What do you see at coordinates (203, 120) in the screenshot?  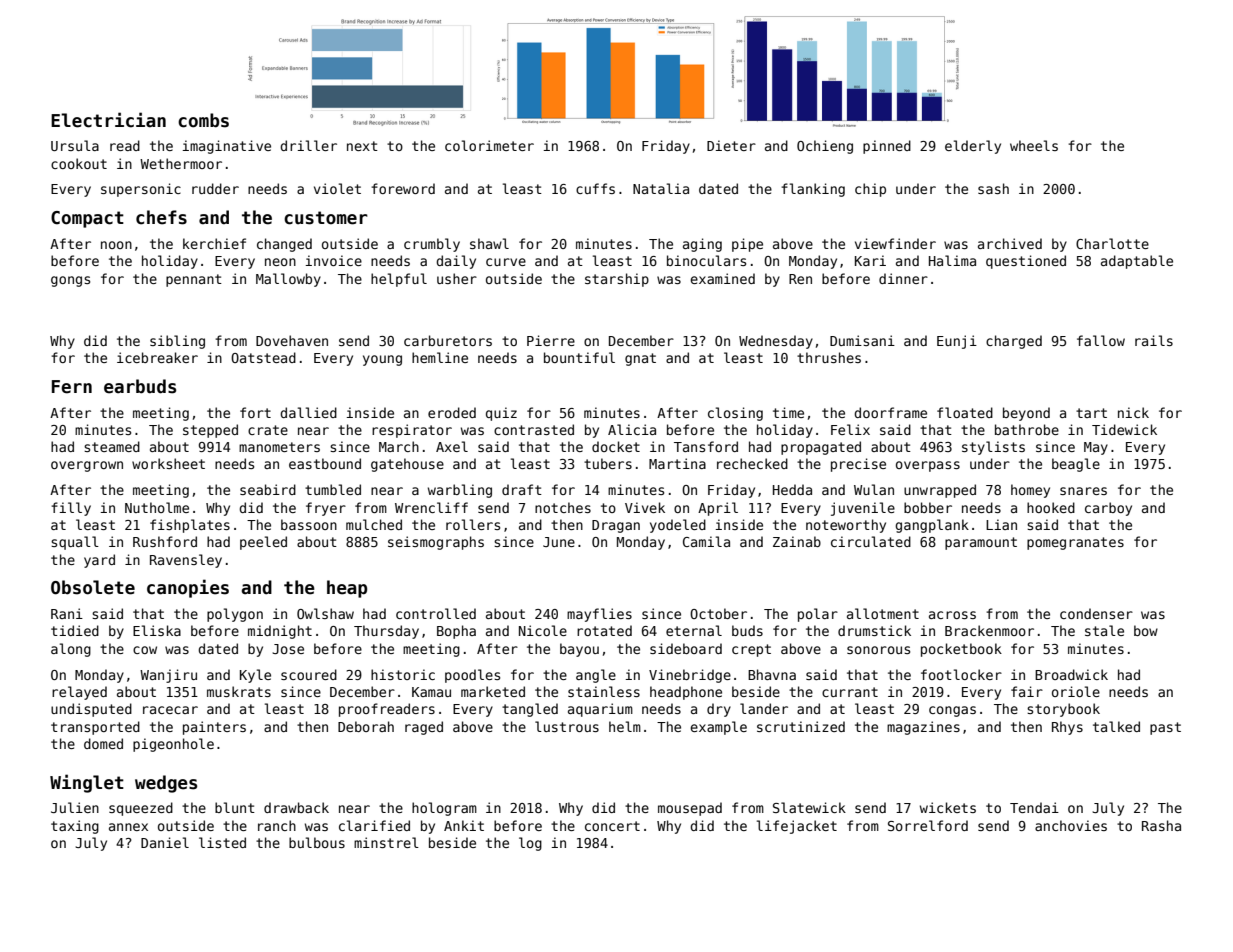 I see `combs` at bounding box center [203, 120].
